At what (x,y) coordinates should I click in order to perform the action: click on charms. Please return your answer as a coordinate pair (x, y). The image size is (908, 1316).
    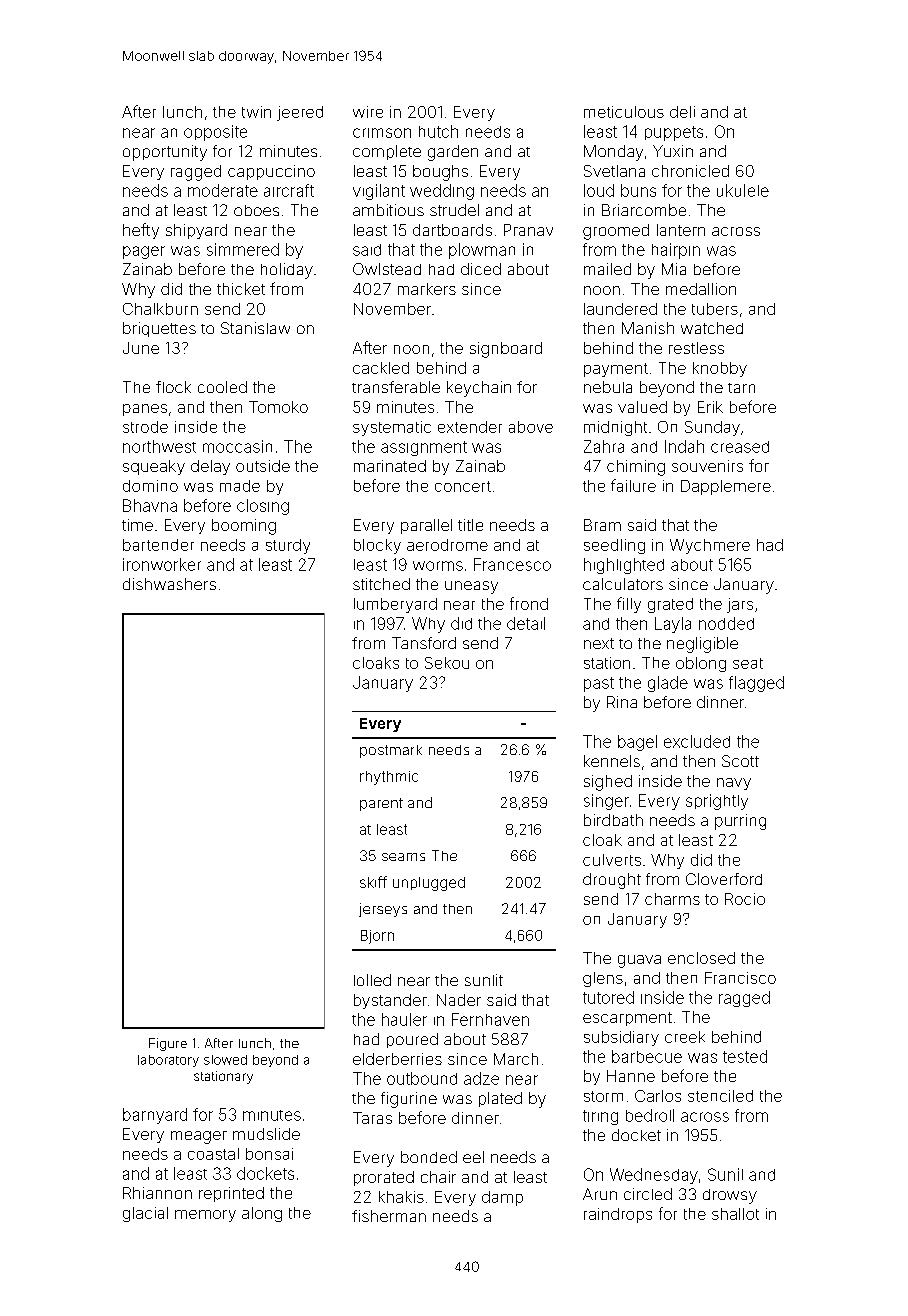
    Looking at the image, I should click on (672, 899).
